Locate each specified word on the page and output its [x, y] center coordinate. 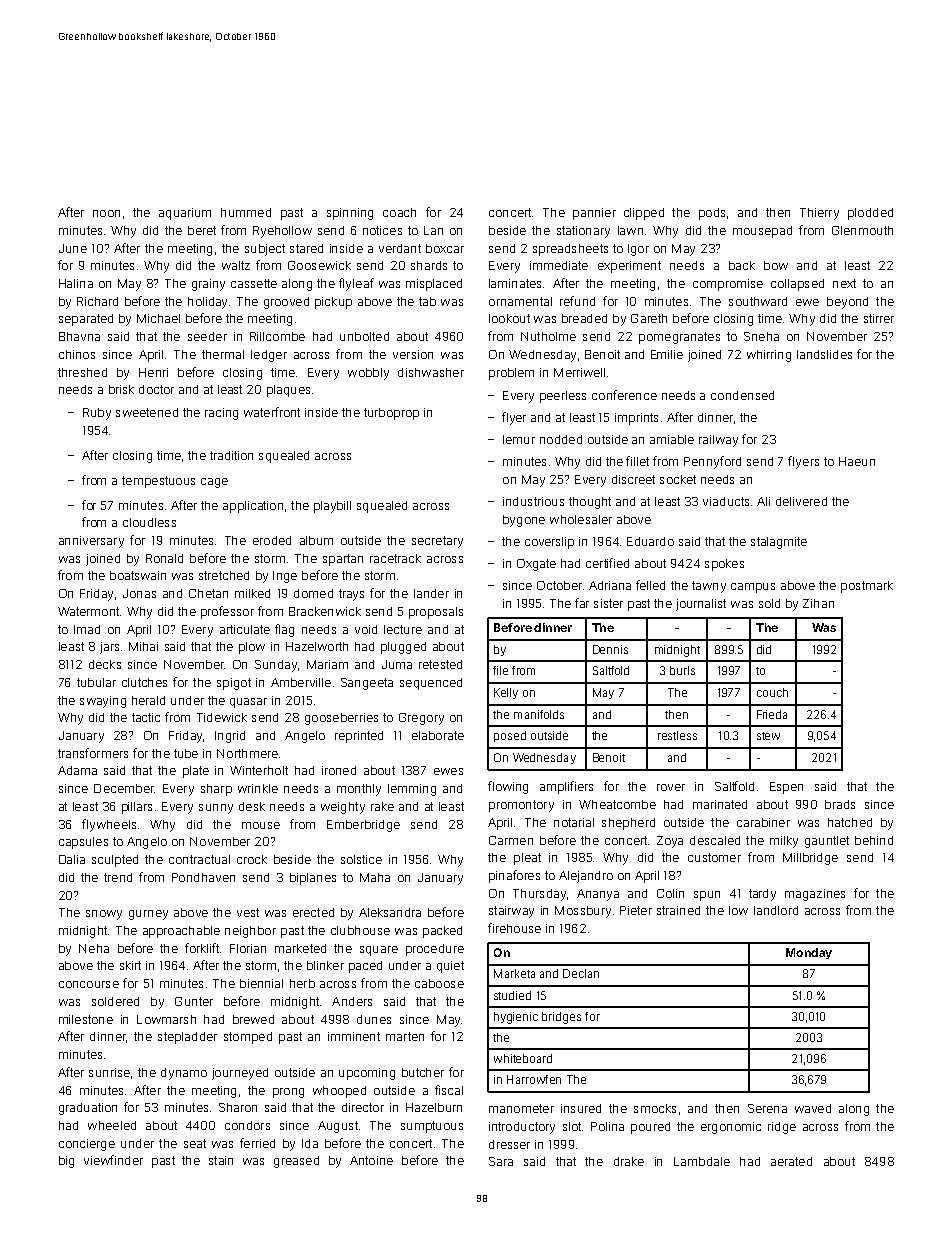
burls [682, 670]
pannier [594, 214]
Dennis [610, 649]
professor [227, 612]
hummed [246, 212]
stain [221, 1160]
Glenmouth [862, 230]
